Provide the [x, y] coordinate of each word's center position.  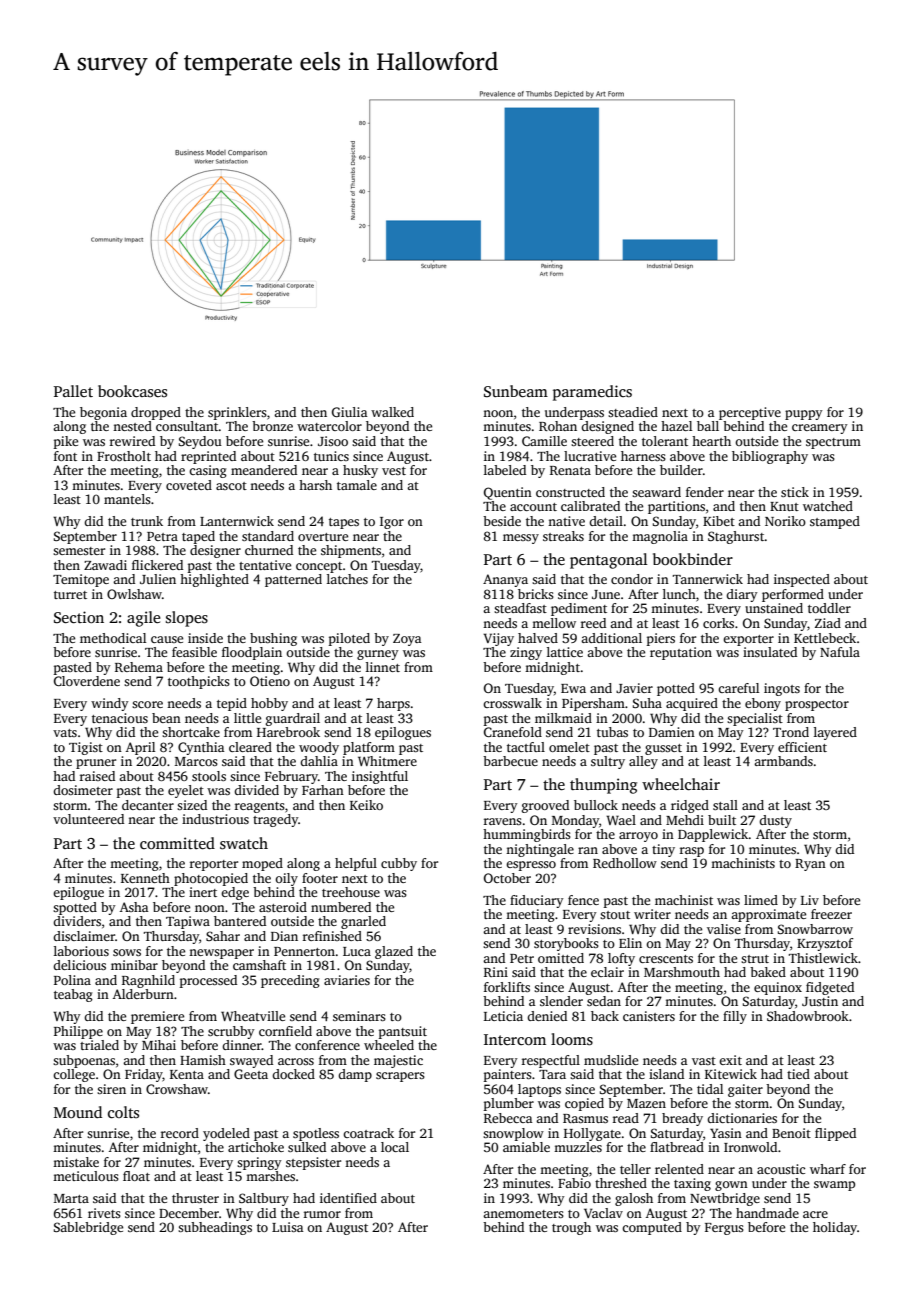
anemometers [523, 1214]
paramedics [592, 393]
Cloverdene [87, 681]
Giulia [350, 412]
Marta [71, 1198]
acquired [692, 704]
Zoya [407, 640]
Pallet [73, 391]
